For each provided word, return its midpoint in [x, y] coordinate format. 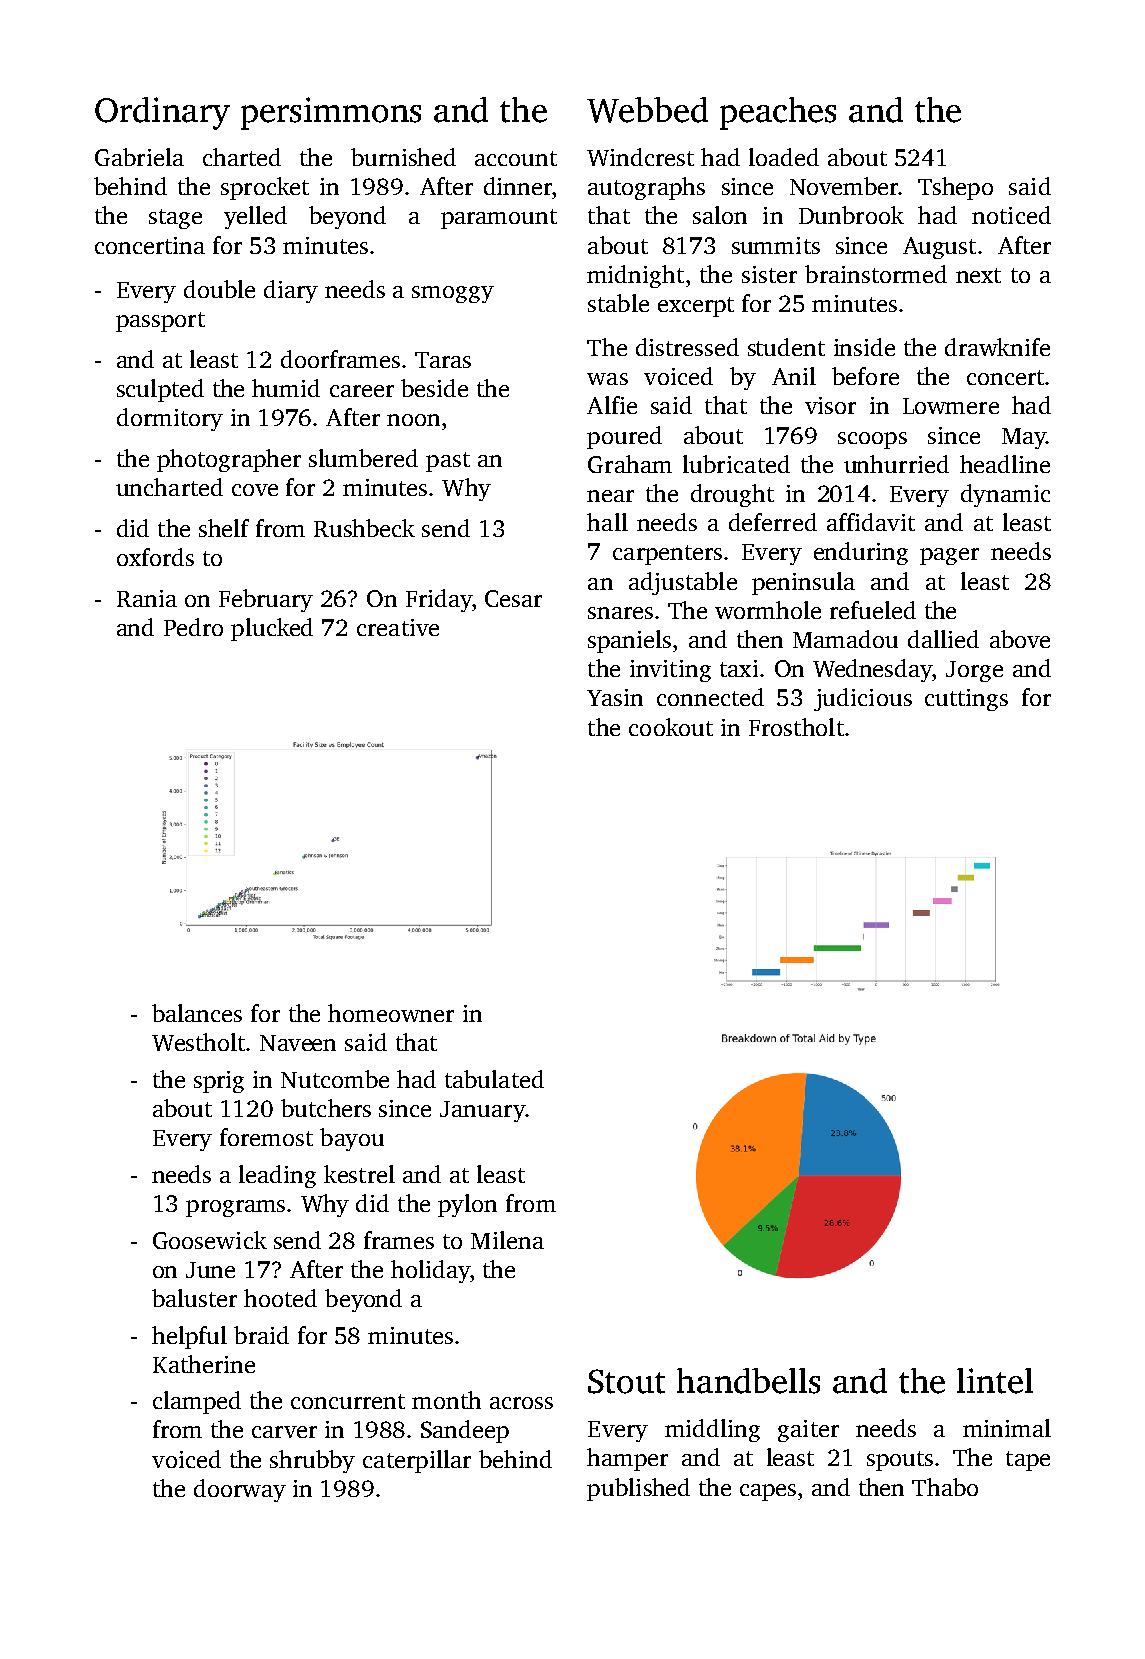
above [1020, 639]
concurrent [348, 1401]
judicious [863, 699]
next [978, 275]
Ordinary [162, 113]
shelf [224, 528]
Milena [507, 1240]
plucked [272, 629]
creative [398, 627]
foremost [266, 1137]
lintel [995, 1381]
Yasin [615, 697]
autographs [646, 188]
